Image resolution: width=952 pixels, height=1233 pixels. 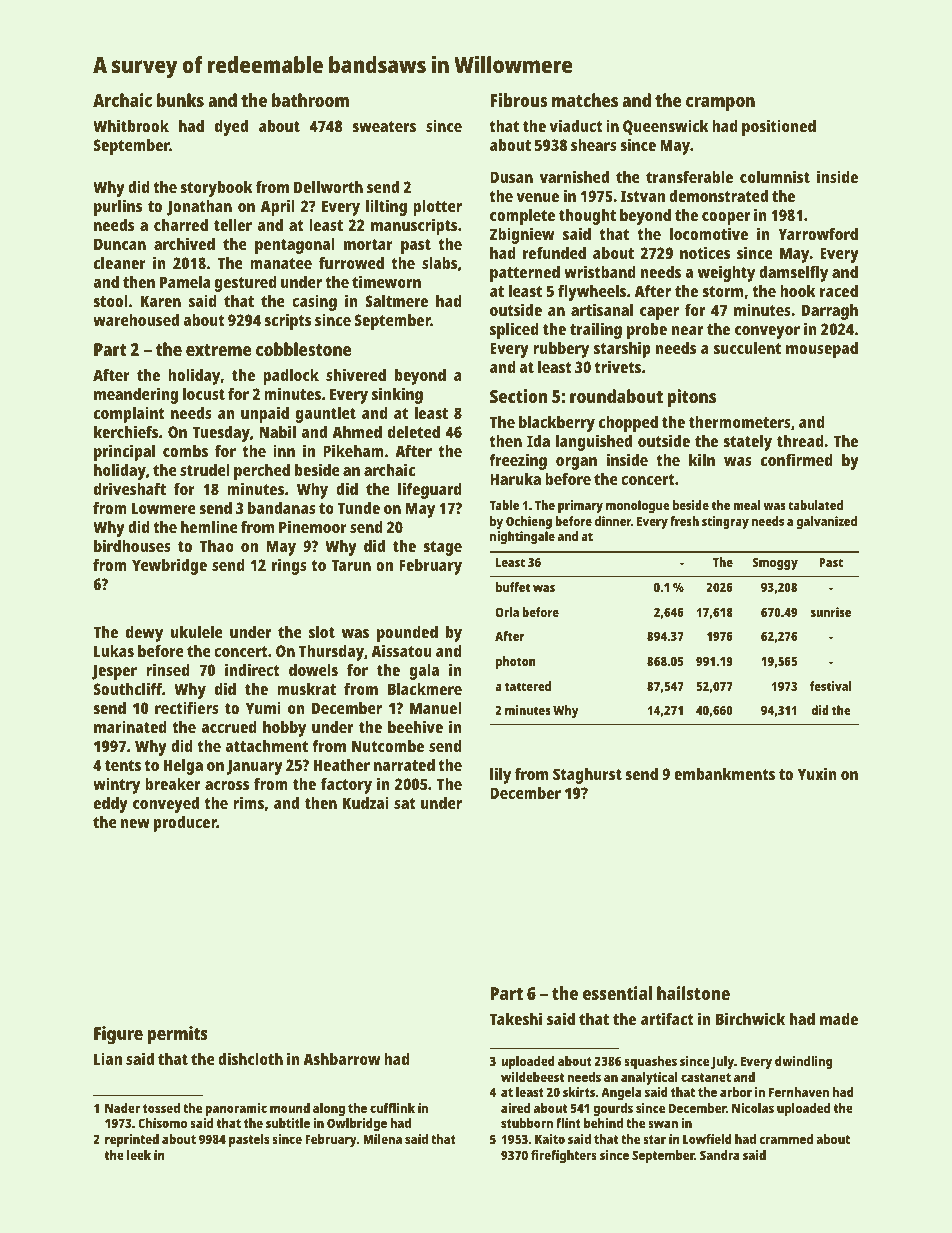 What do you see at coordinates (407, 634) in the document?
I see `pounded` at bounding box center [407, 634].
